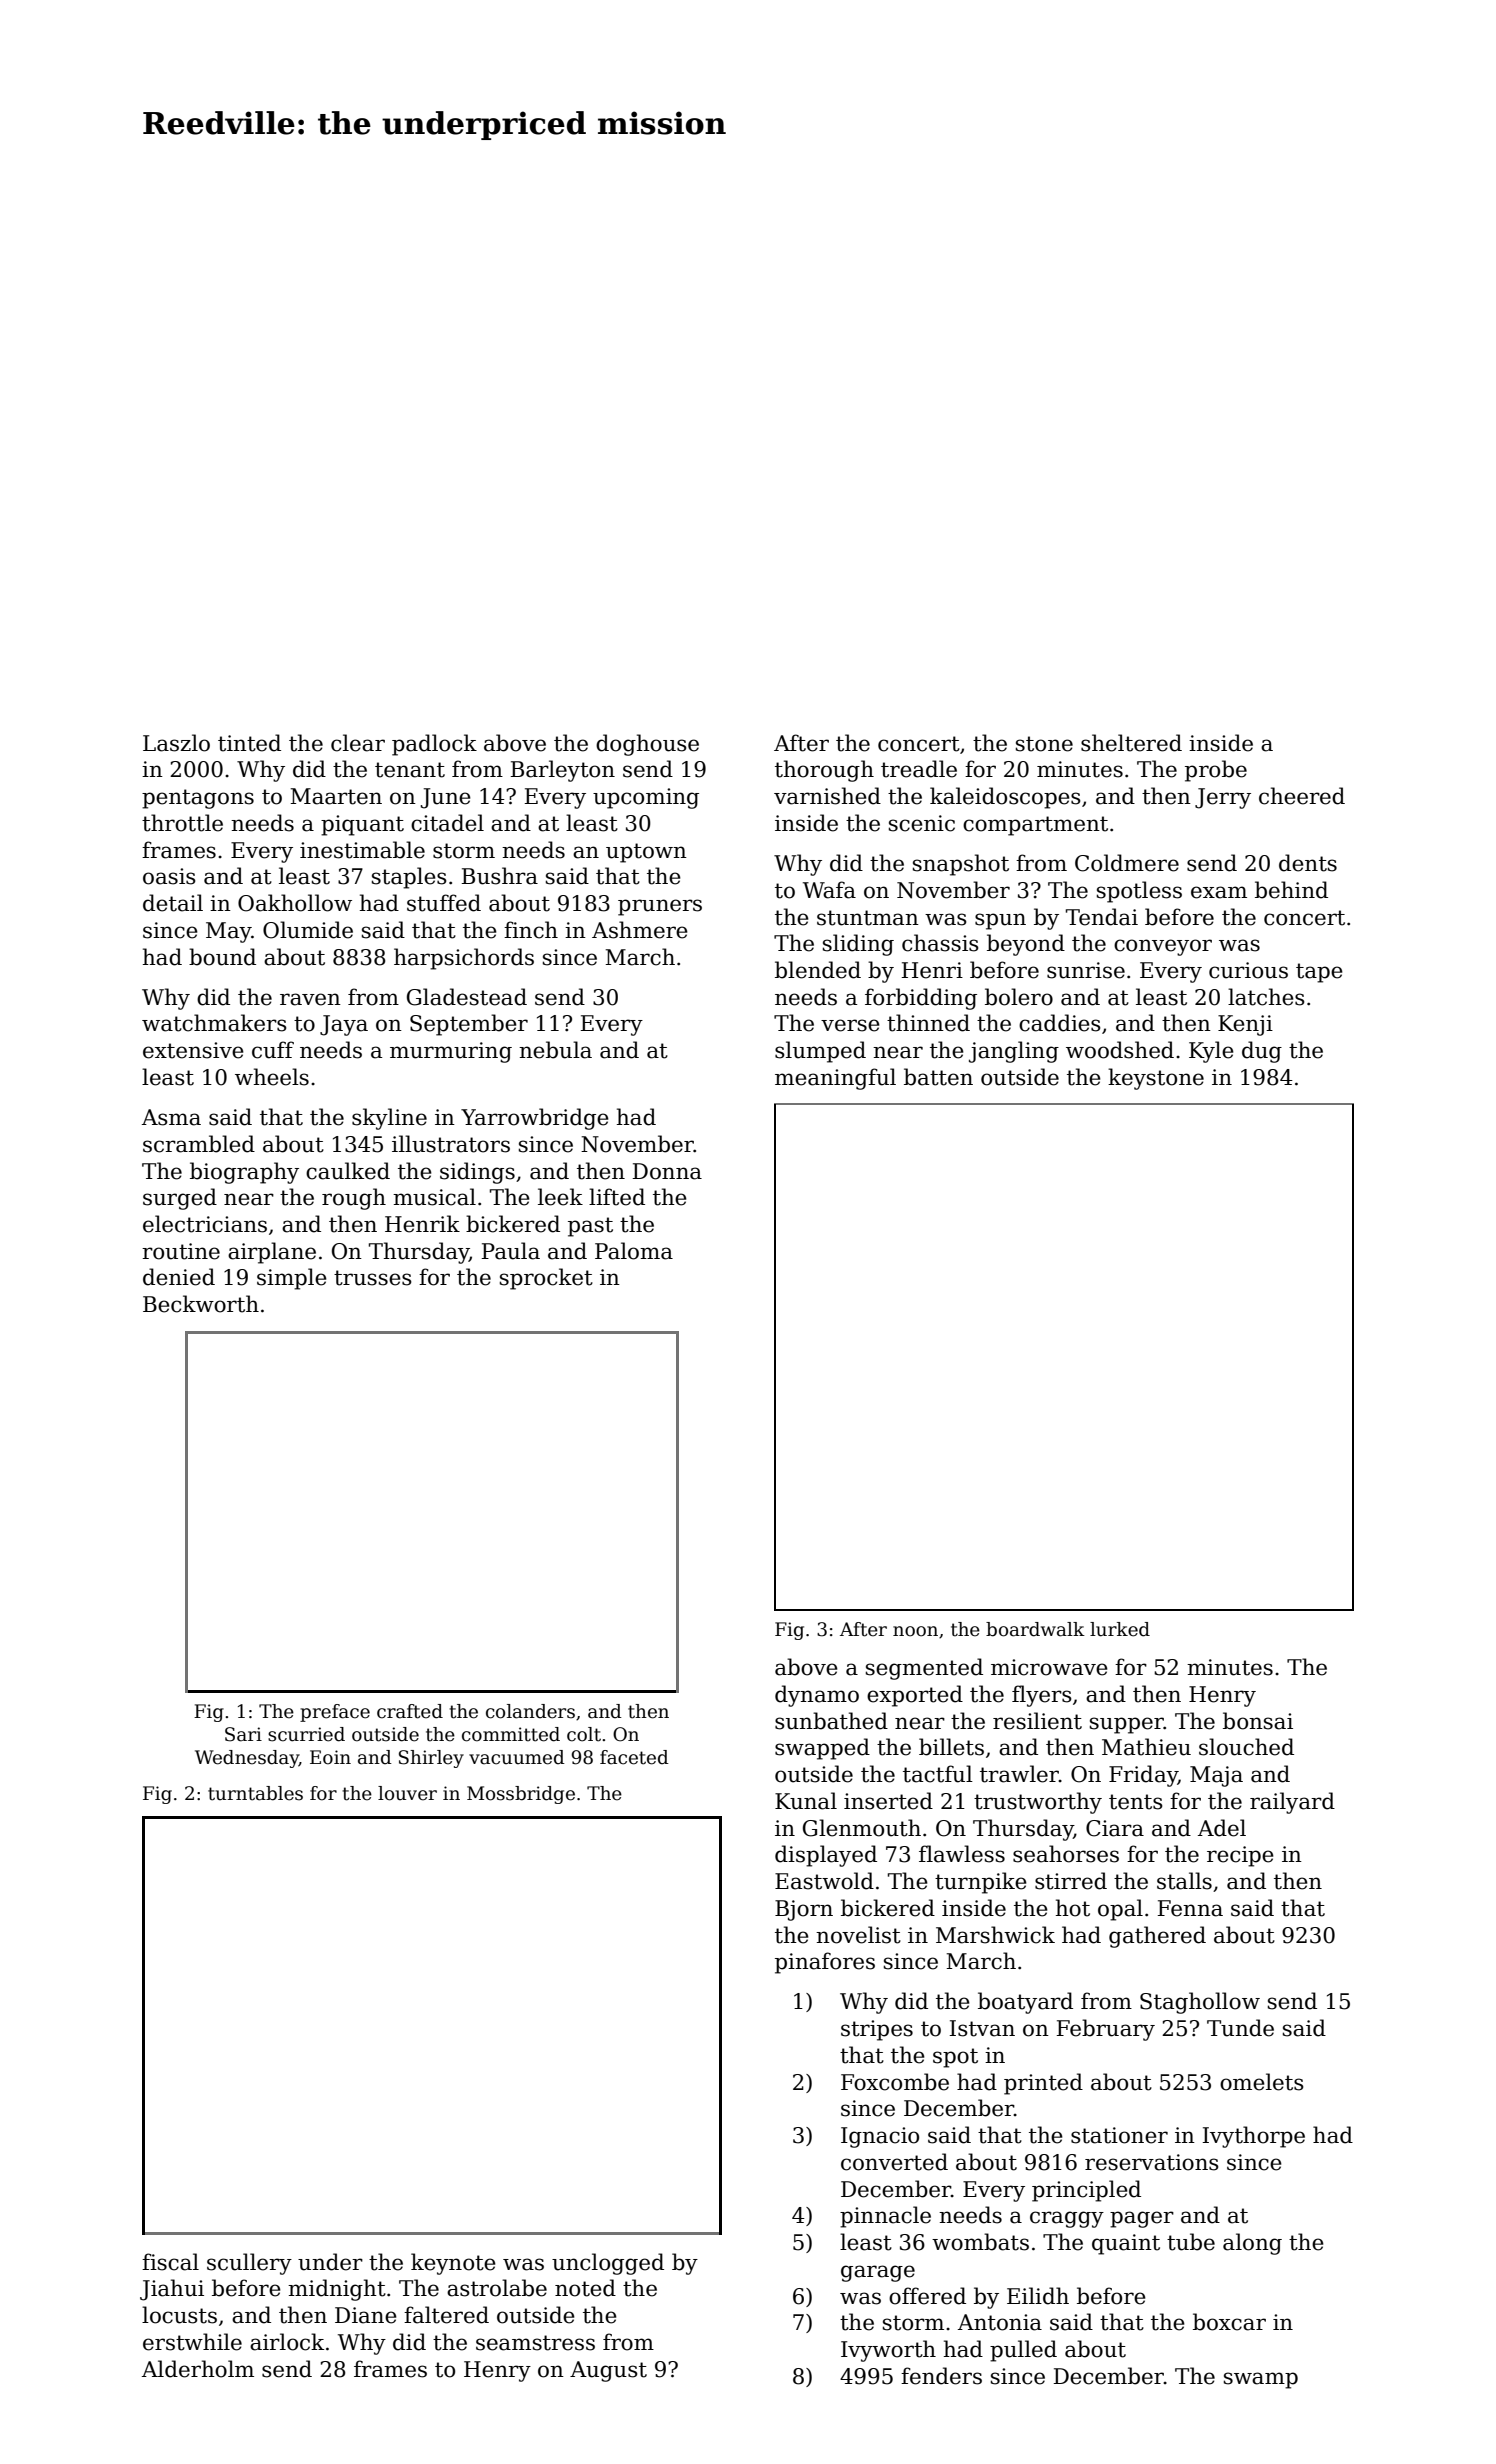 This page has width=1496, height=2464. I want to click on swamp, so click(1261, 2380).
